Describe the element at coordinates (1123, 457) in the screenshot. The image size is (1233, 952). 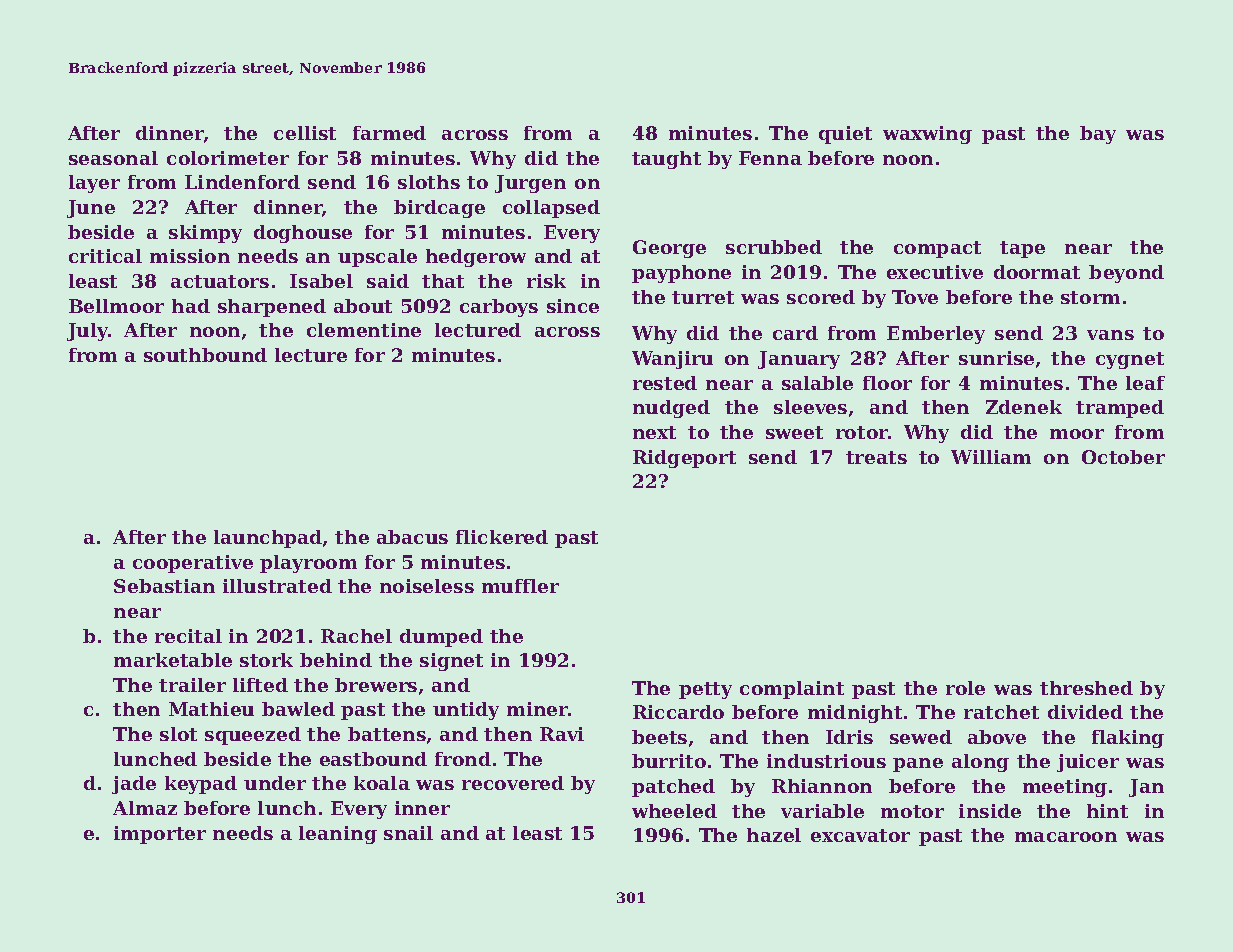
I see `October` at that location.
